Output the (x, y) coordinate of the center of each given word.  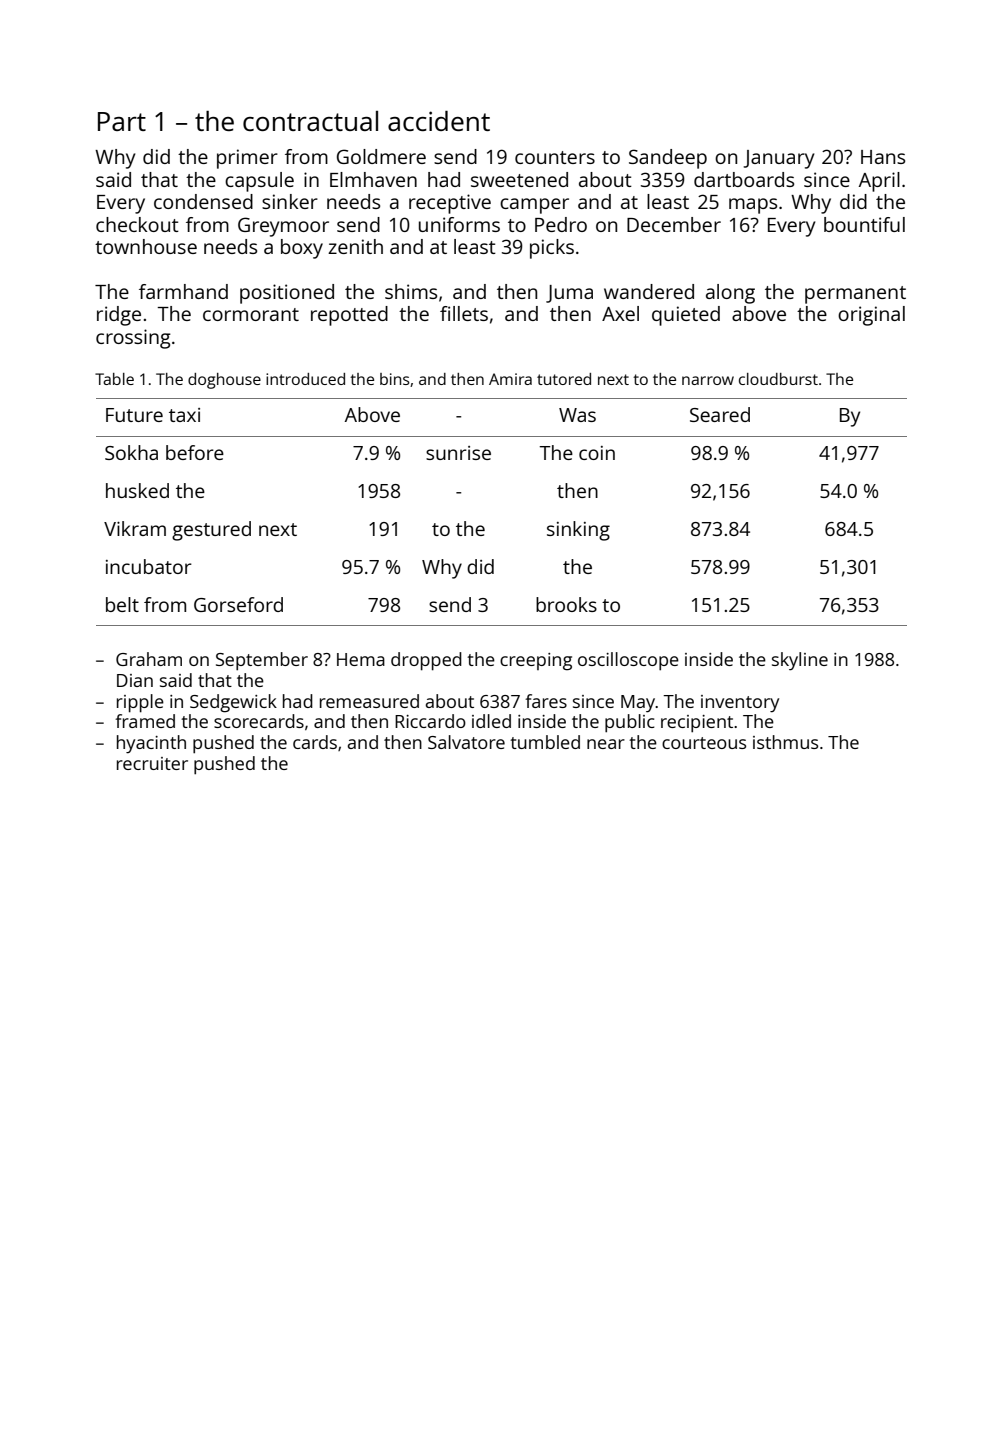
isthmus (785, 742)
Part (122, 121)
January (779, 159)
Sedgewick (233, 703)
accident (439, 121)
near (606, 744)
